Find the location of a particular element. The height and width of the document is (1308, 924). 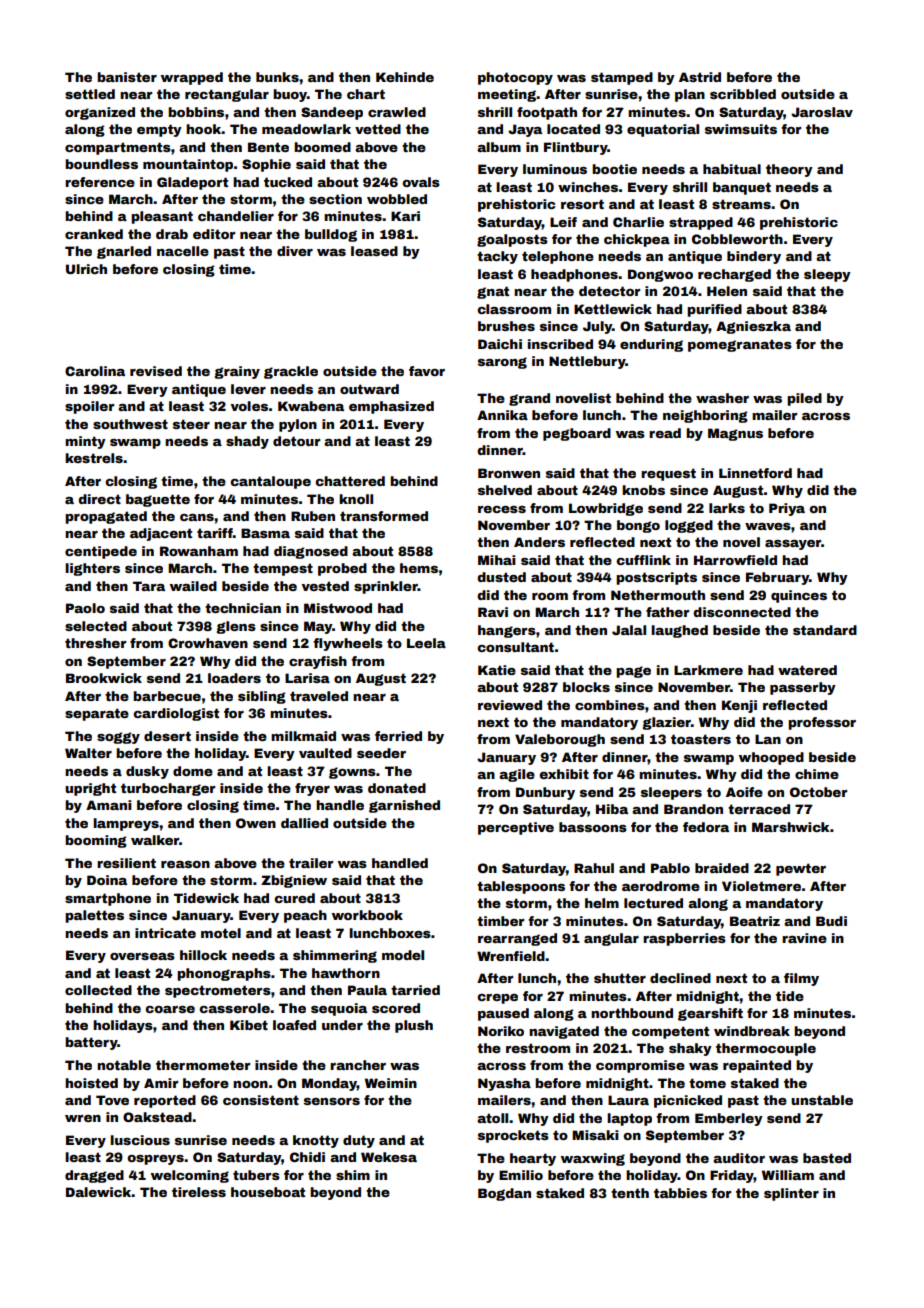

equatorial is located at coordinates (663, 130).
